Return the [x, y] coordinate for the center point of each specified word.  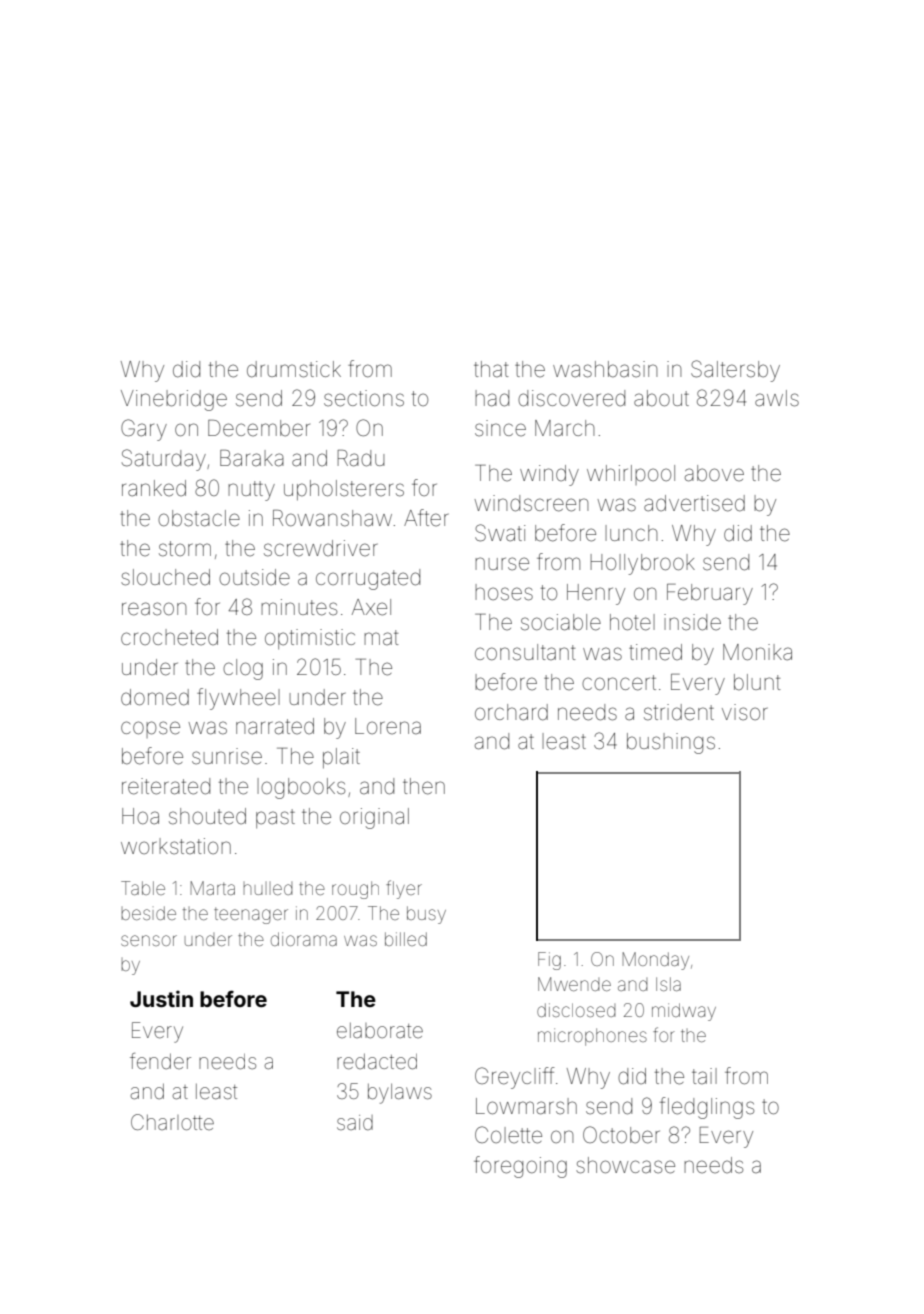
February [710, 594]
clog [243, 669]
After [426, 518]
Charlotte [172, 1122]
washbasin [605, 369]
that [491, 369]
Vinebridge [174, 400]
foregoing [520, 1167]
